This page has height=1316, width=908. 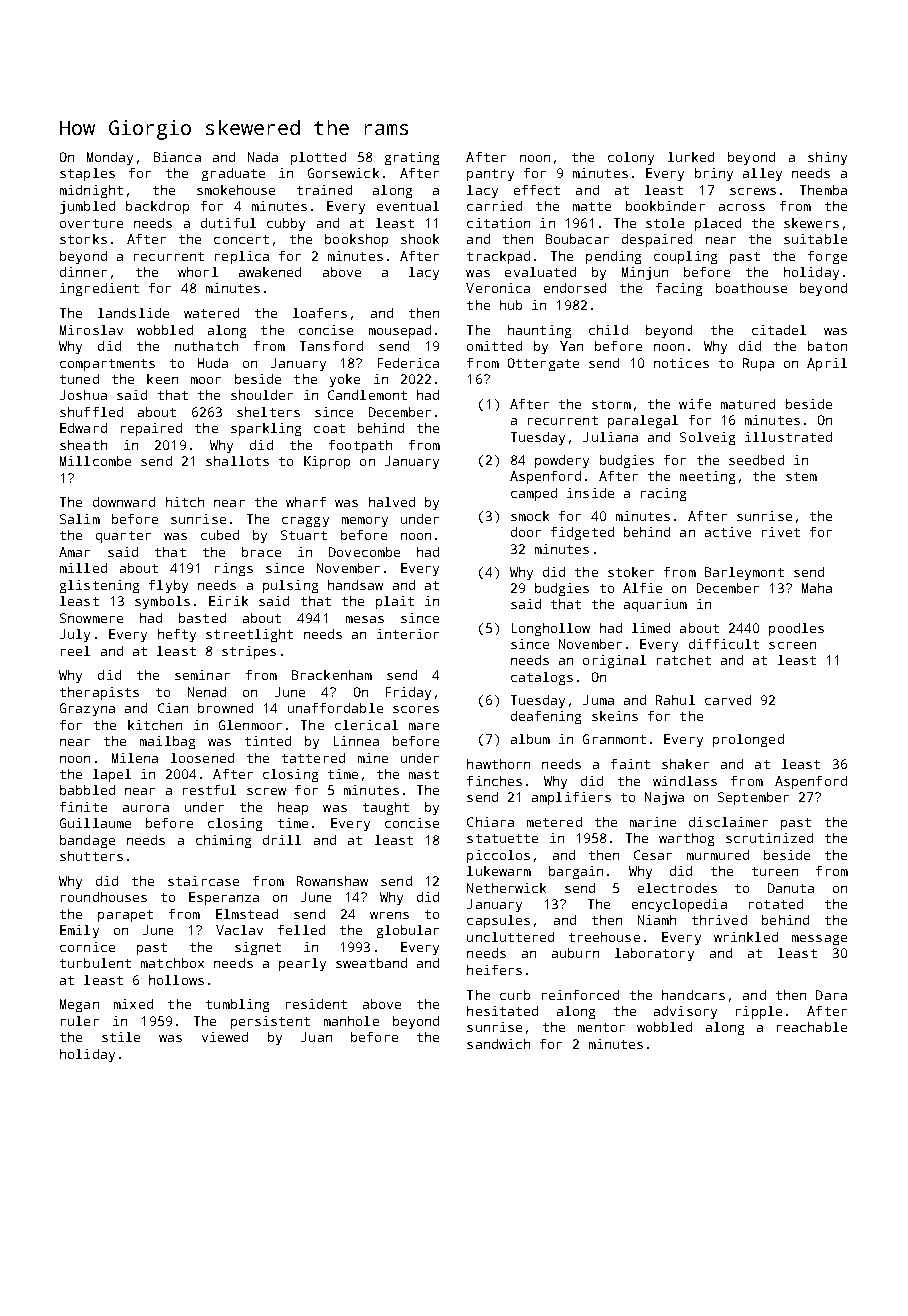 I want to click on stole, so click(x=665, y=223).
